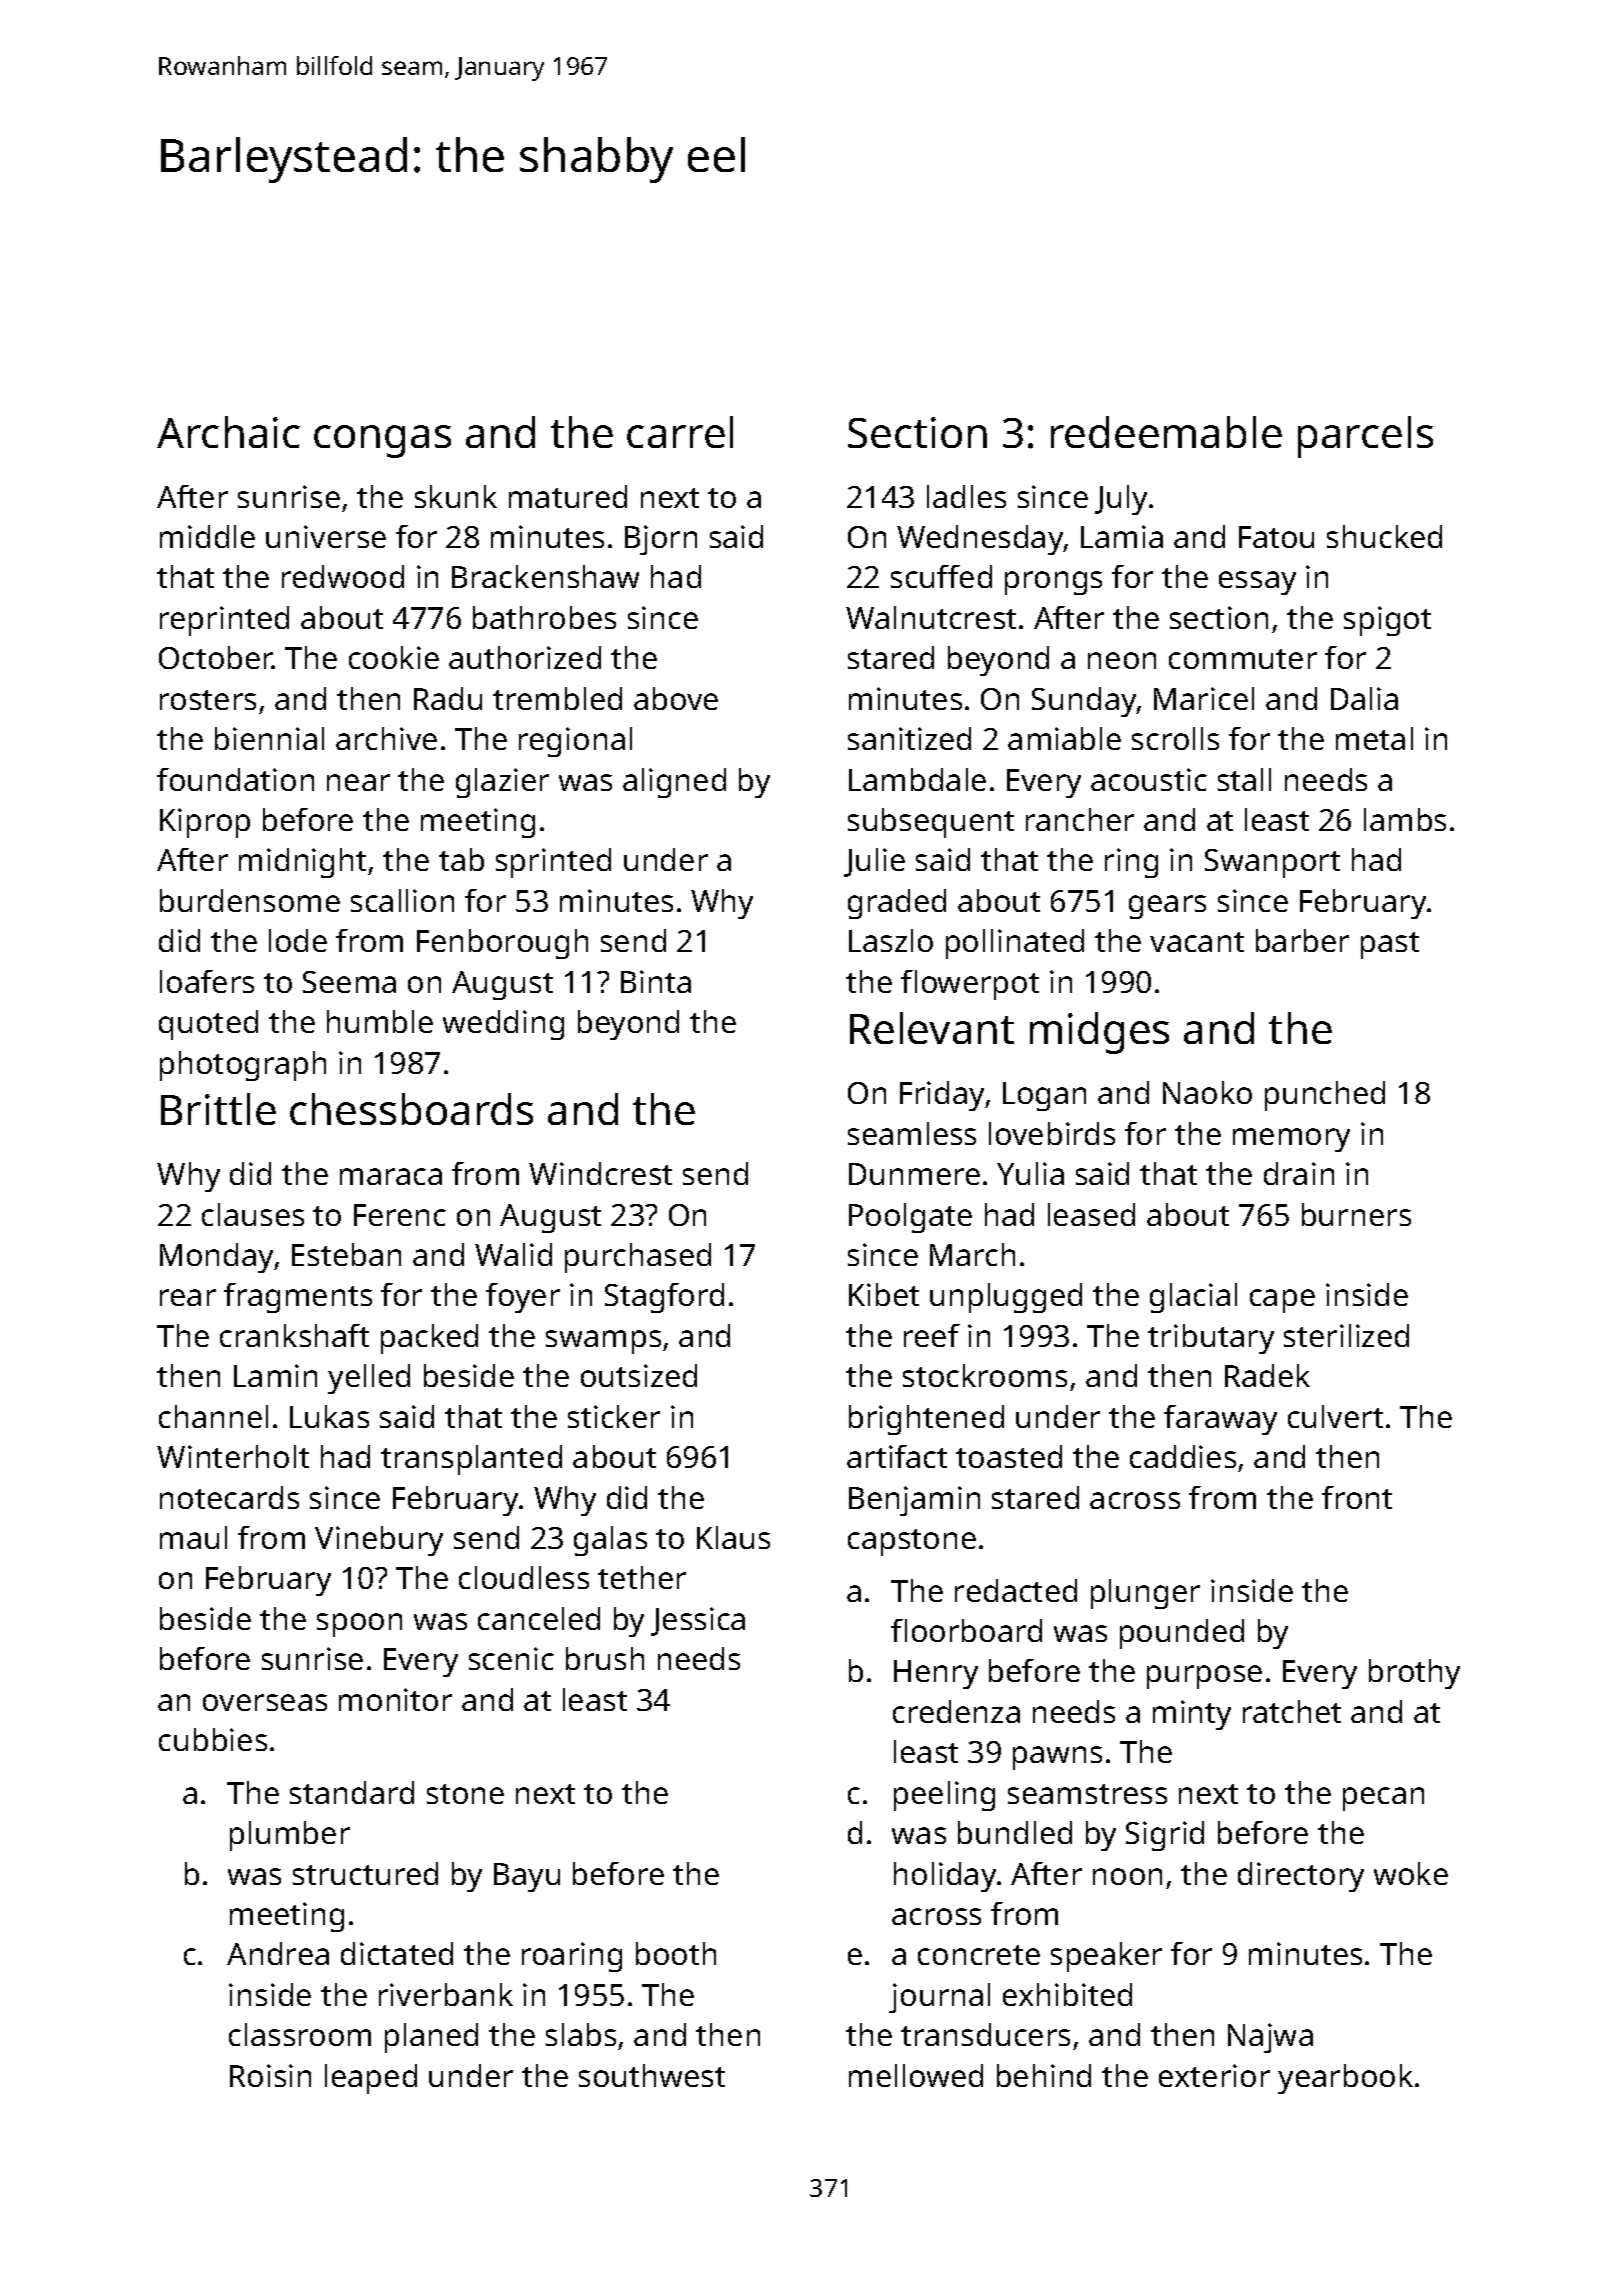 The height and width of the screenshot is (2292, 1620). What do you see at coordinates (358, 782) in the screenshot?
I see `near` at bounding box center [358, 782].
